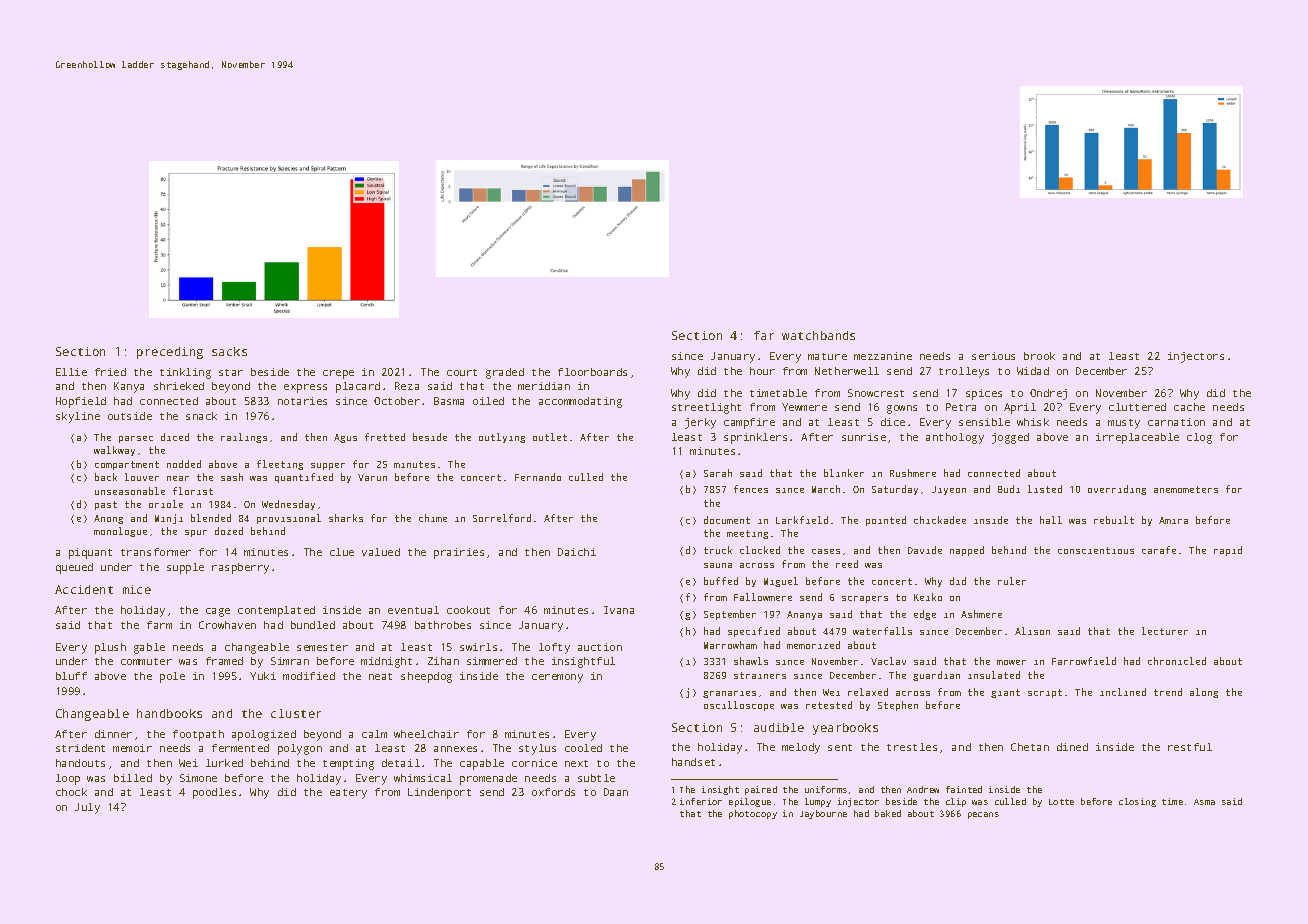 Image resolution: width=1308 pixels, height=924 pixels. Describe the element at coordinates (229, 351) in the page. I see `sacks` at that location.
